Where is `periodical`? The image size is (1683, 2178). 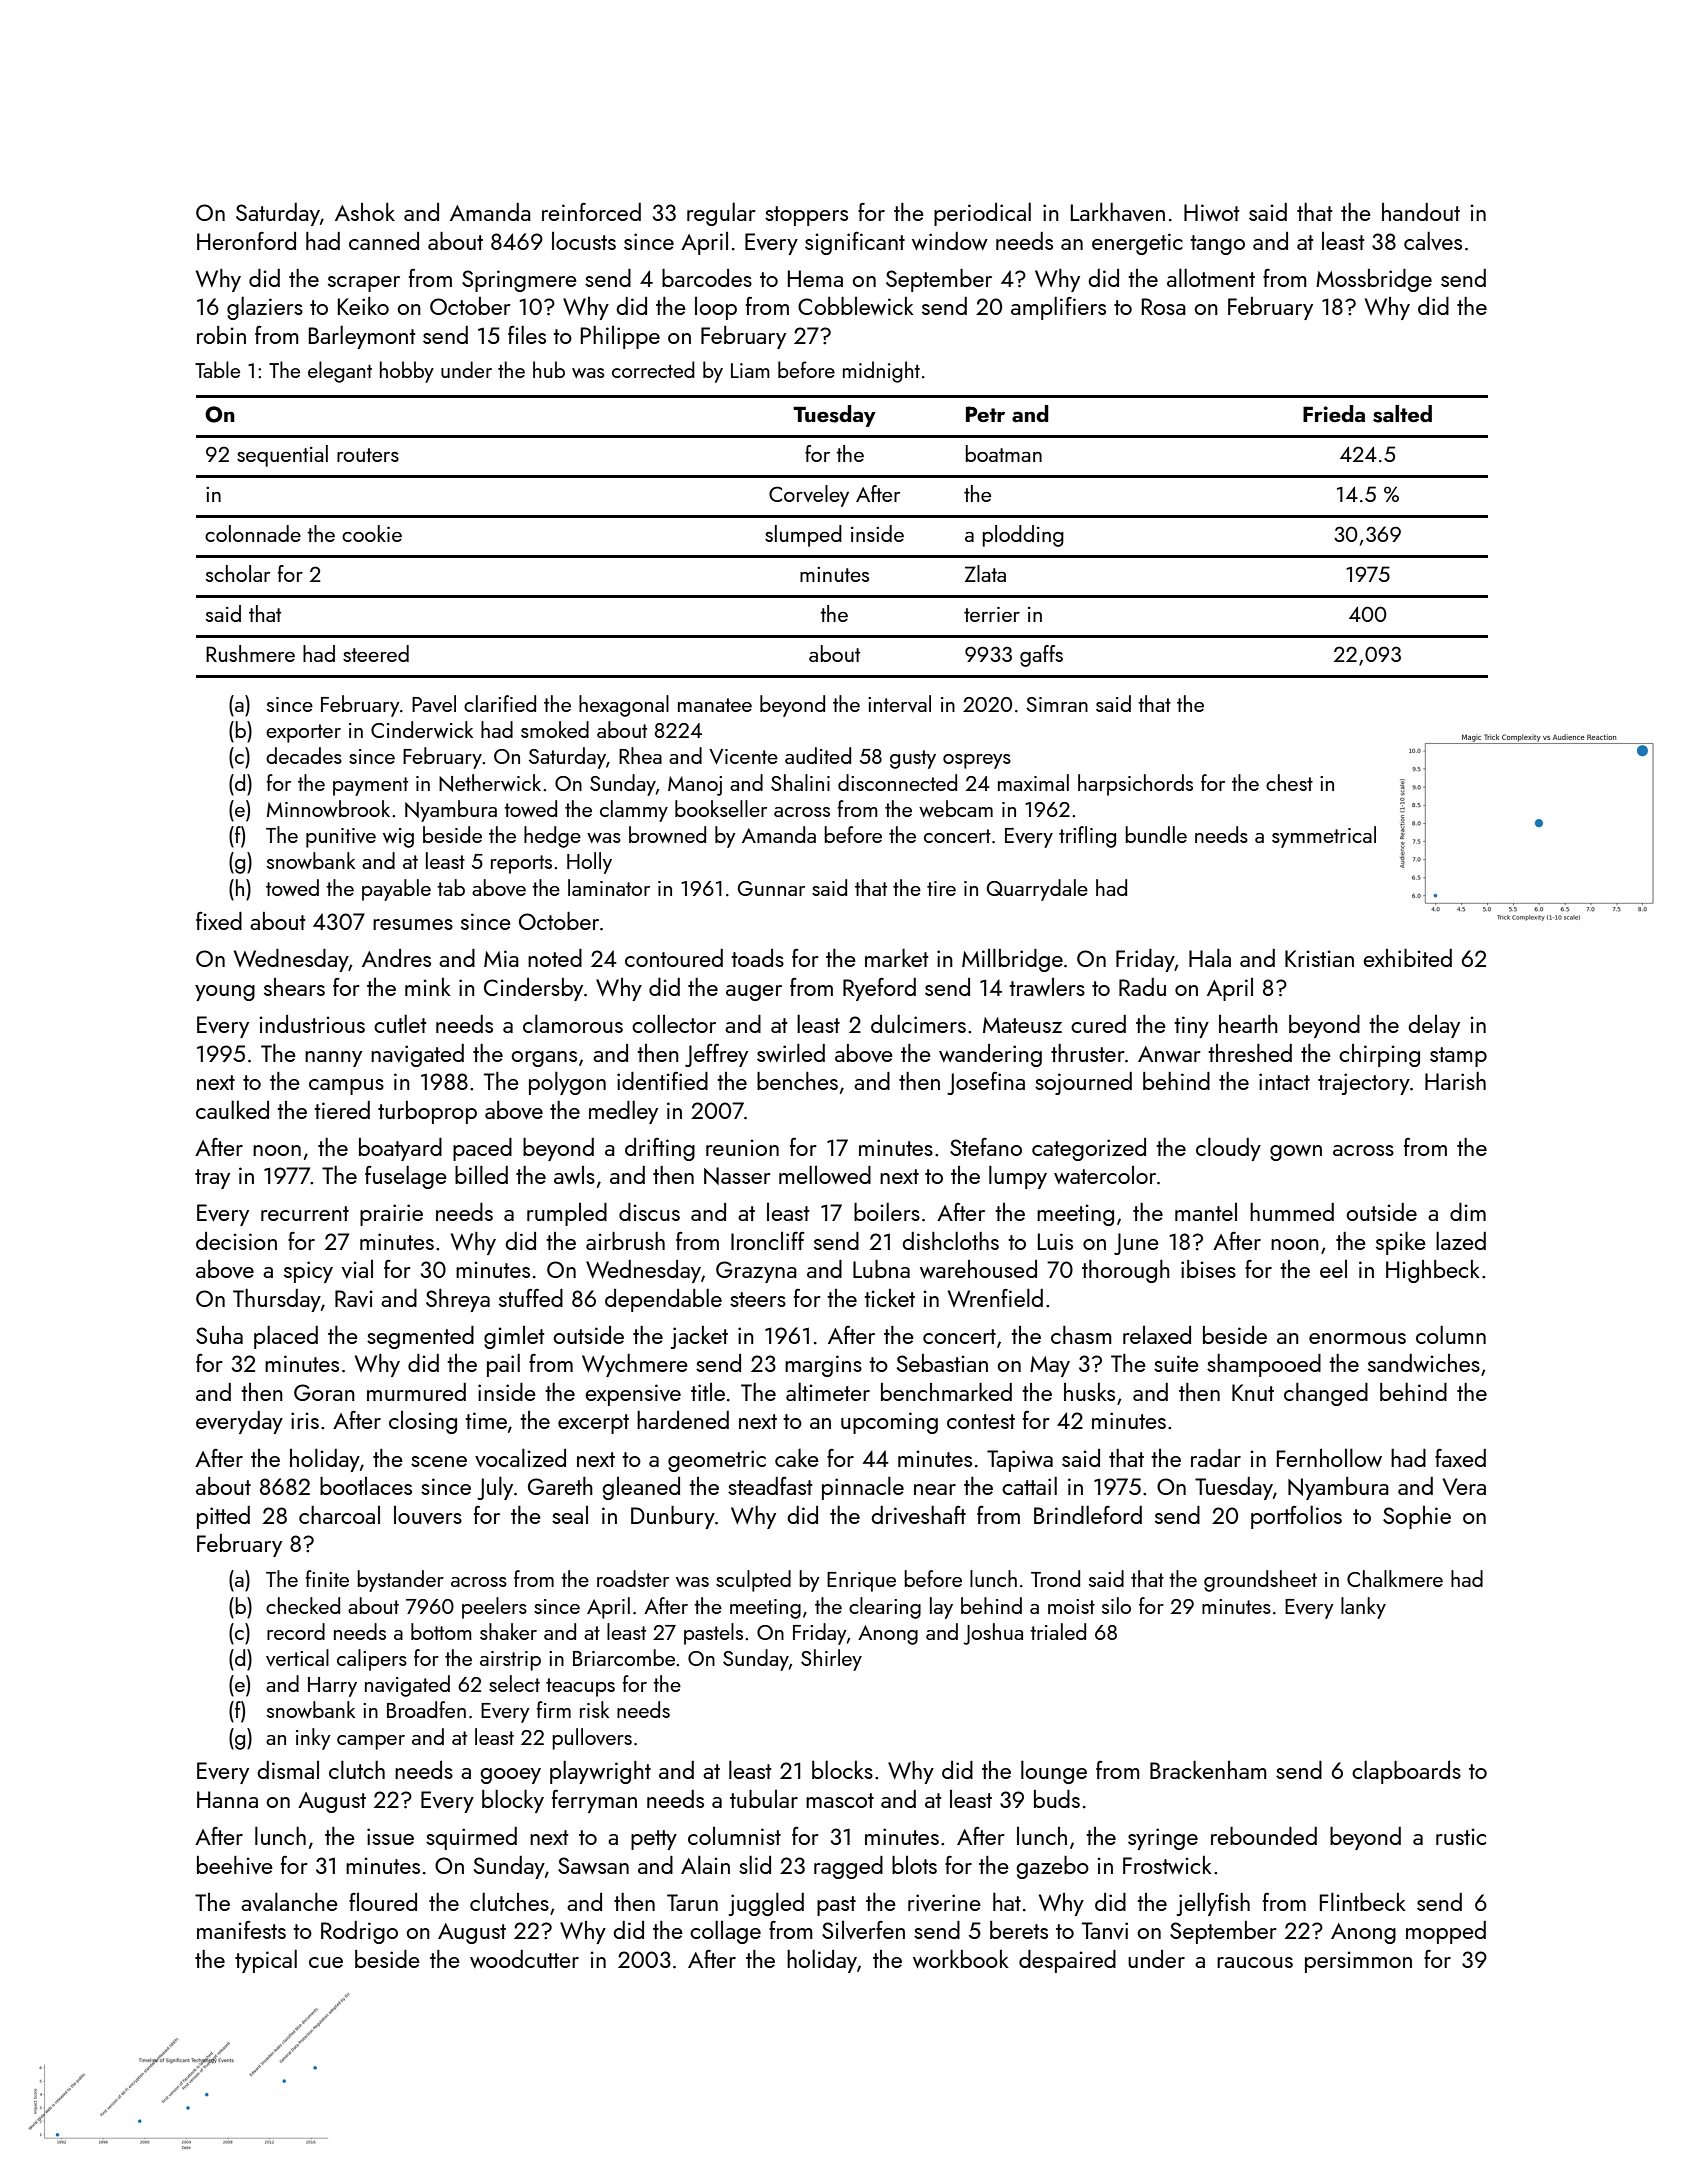
periodical is located at coordinates (982, 214).
